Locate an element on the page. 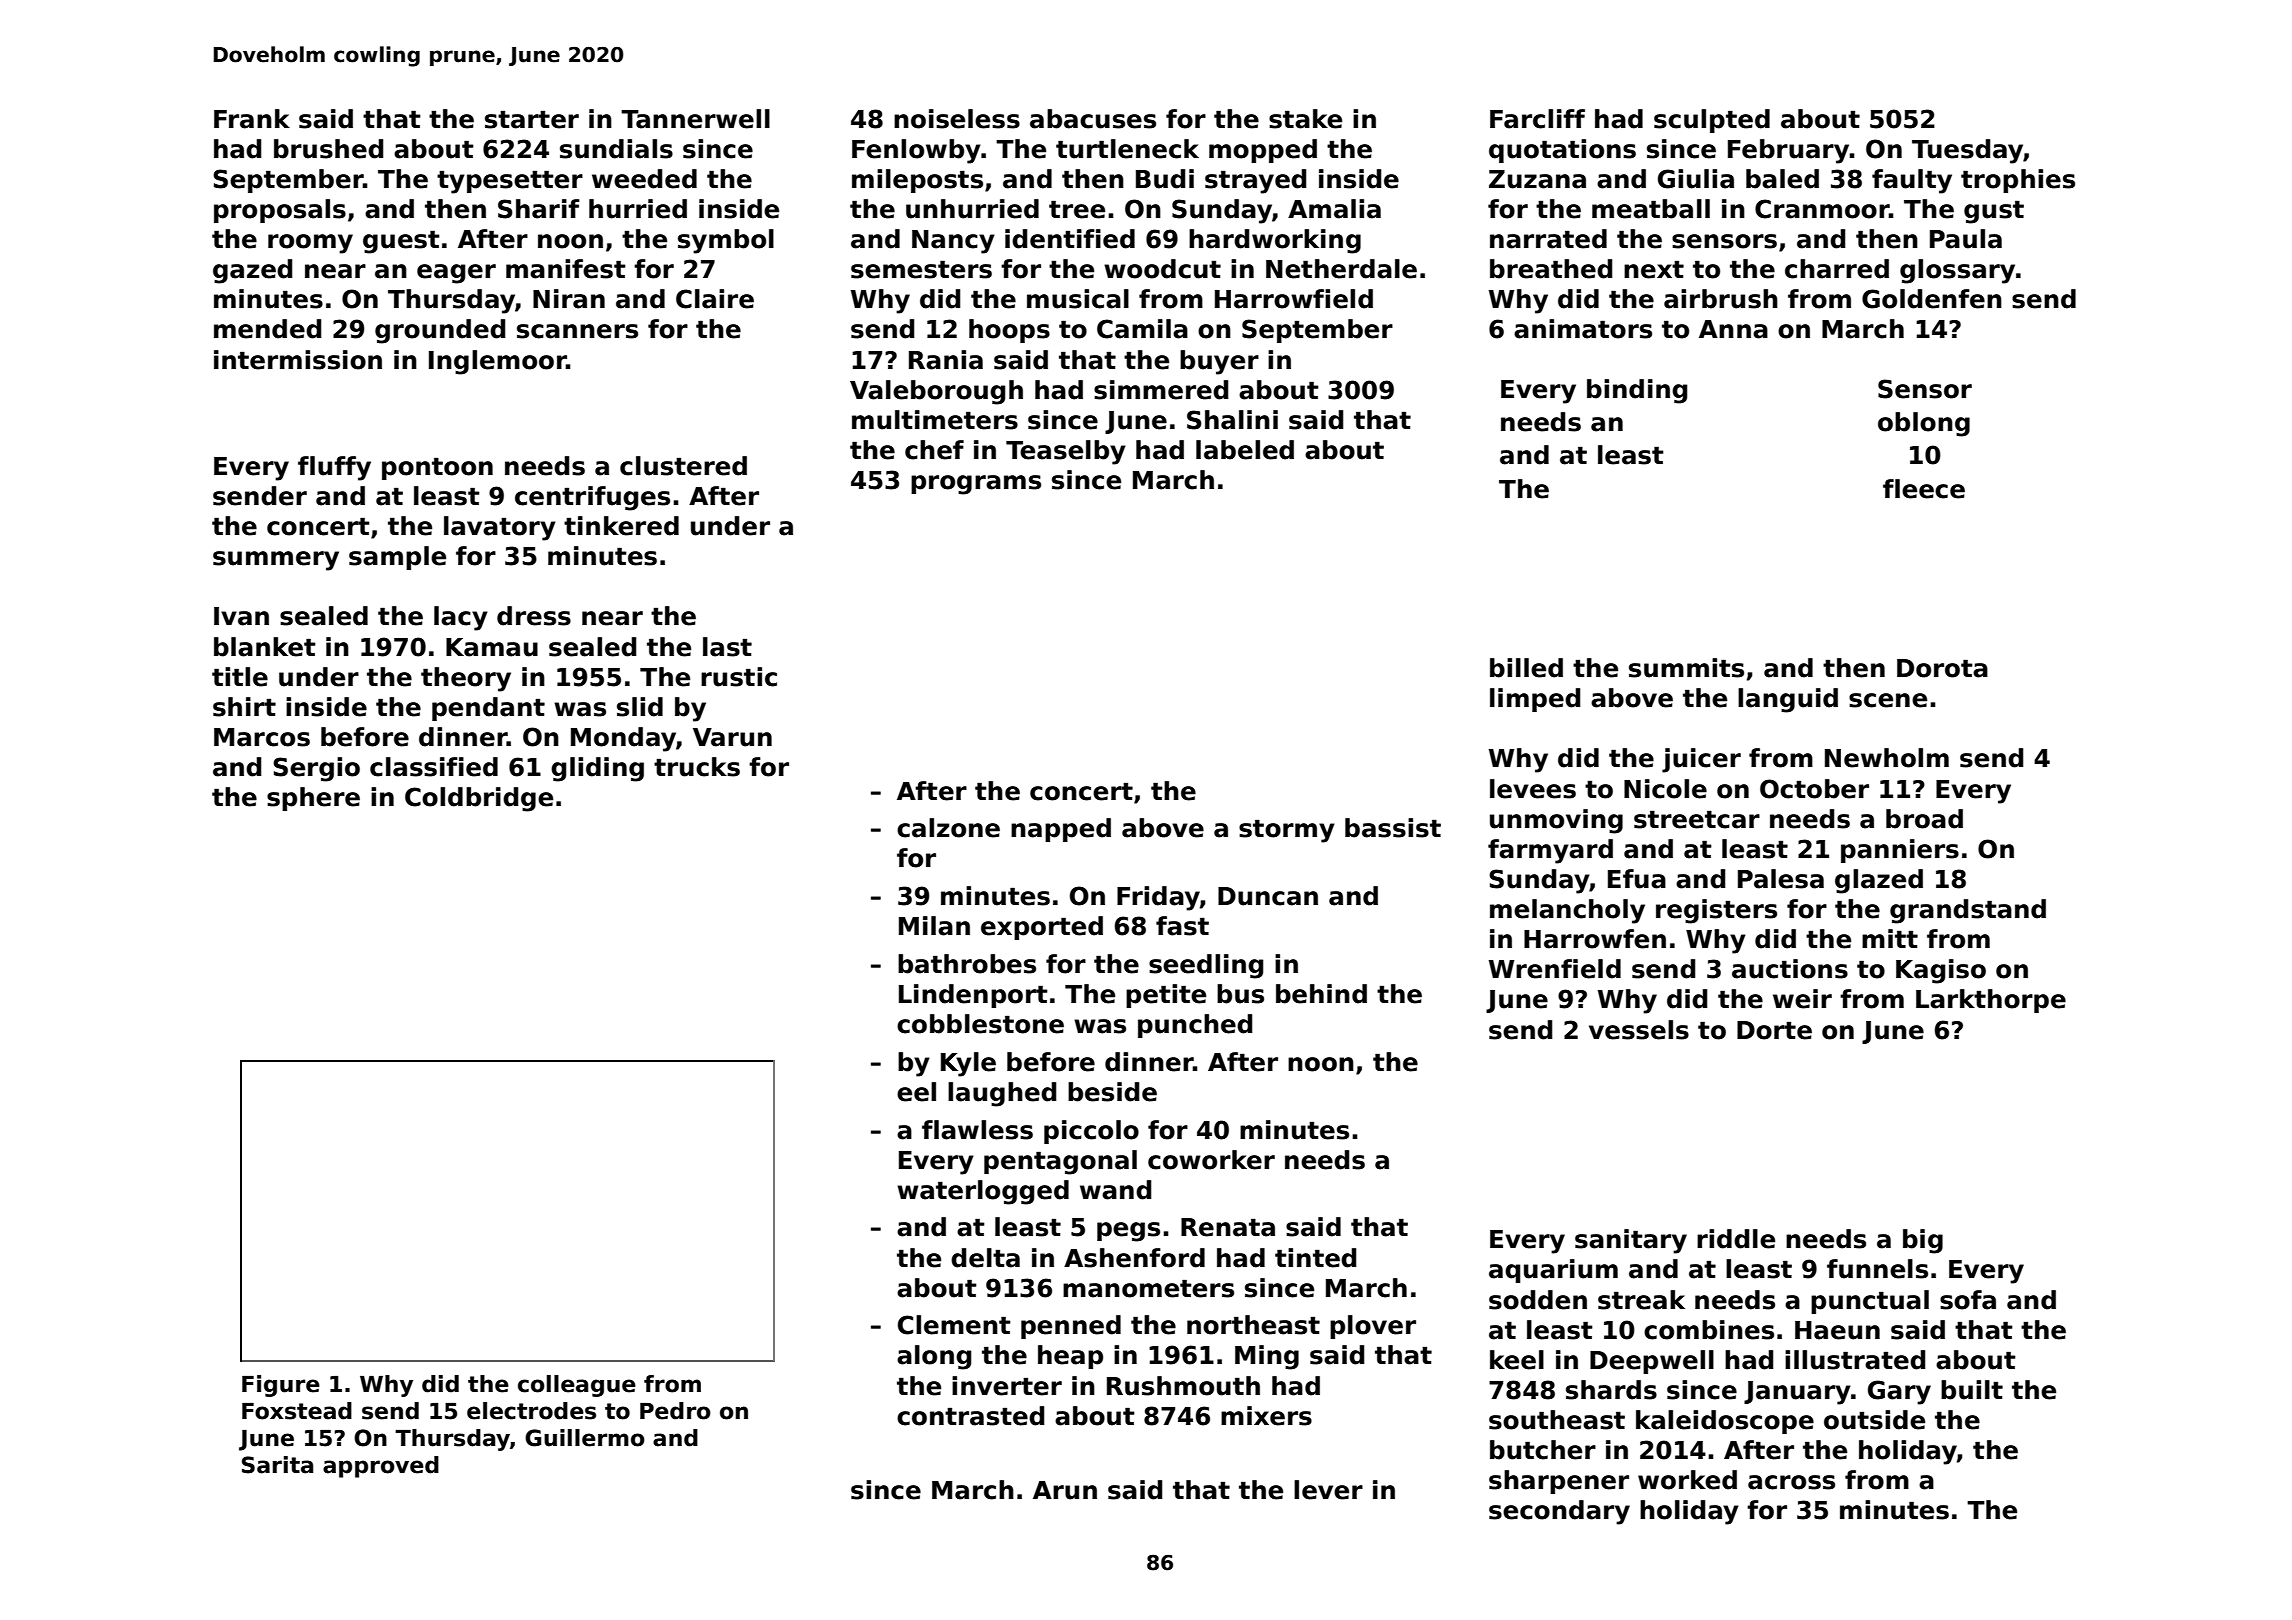  trucks is located at coordinates (697, 767).
